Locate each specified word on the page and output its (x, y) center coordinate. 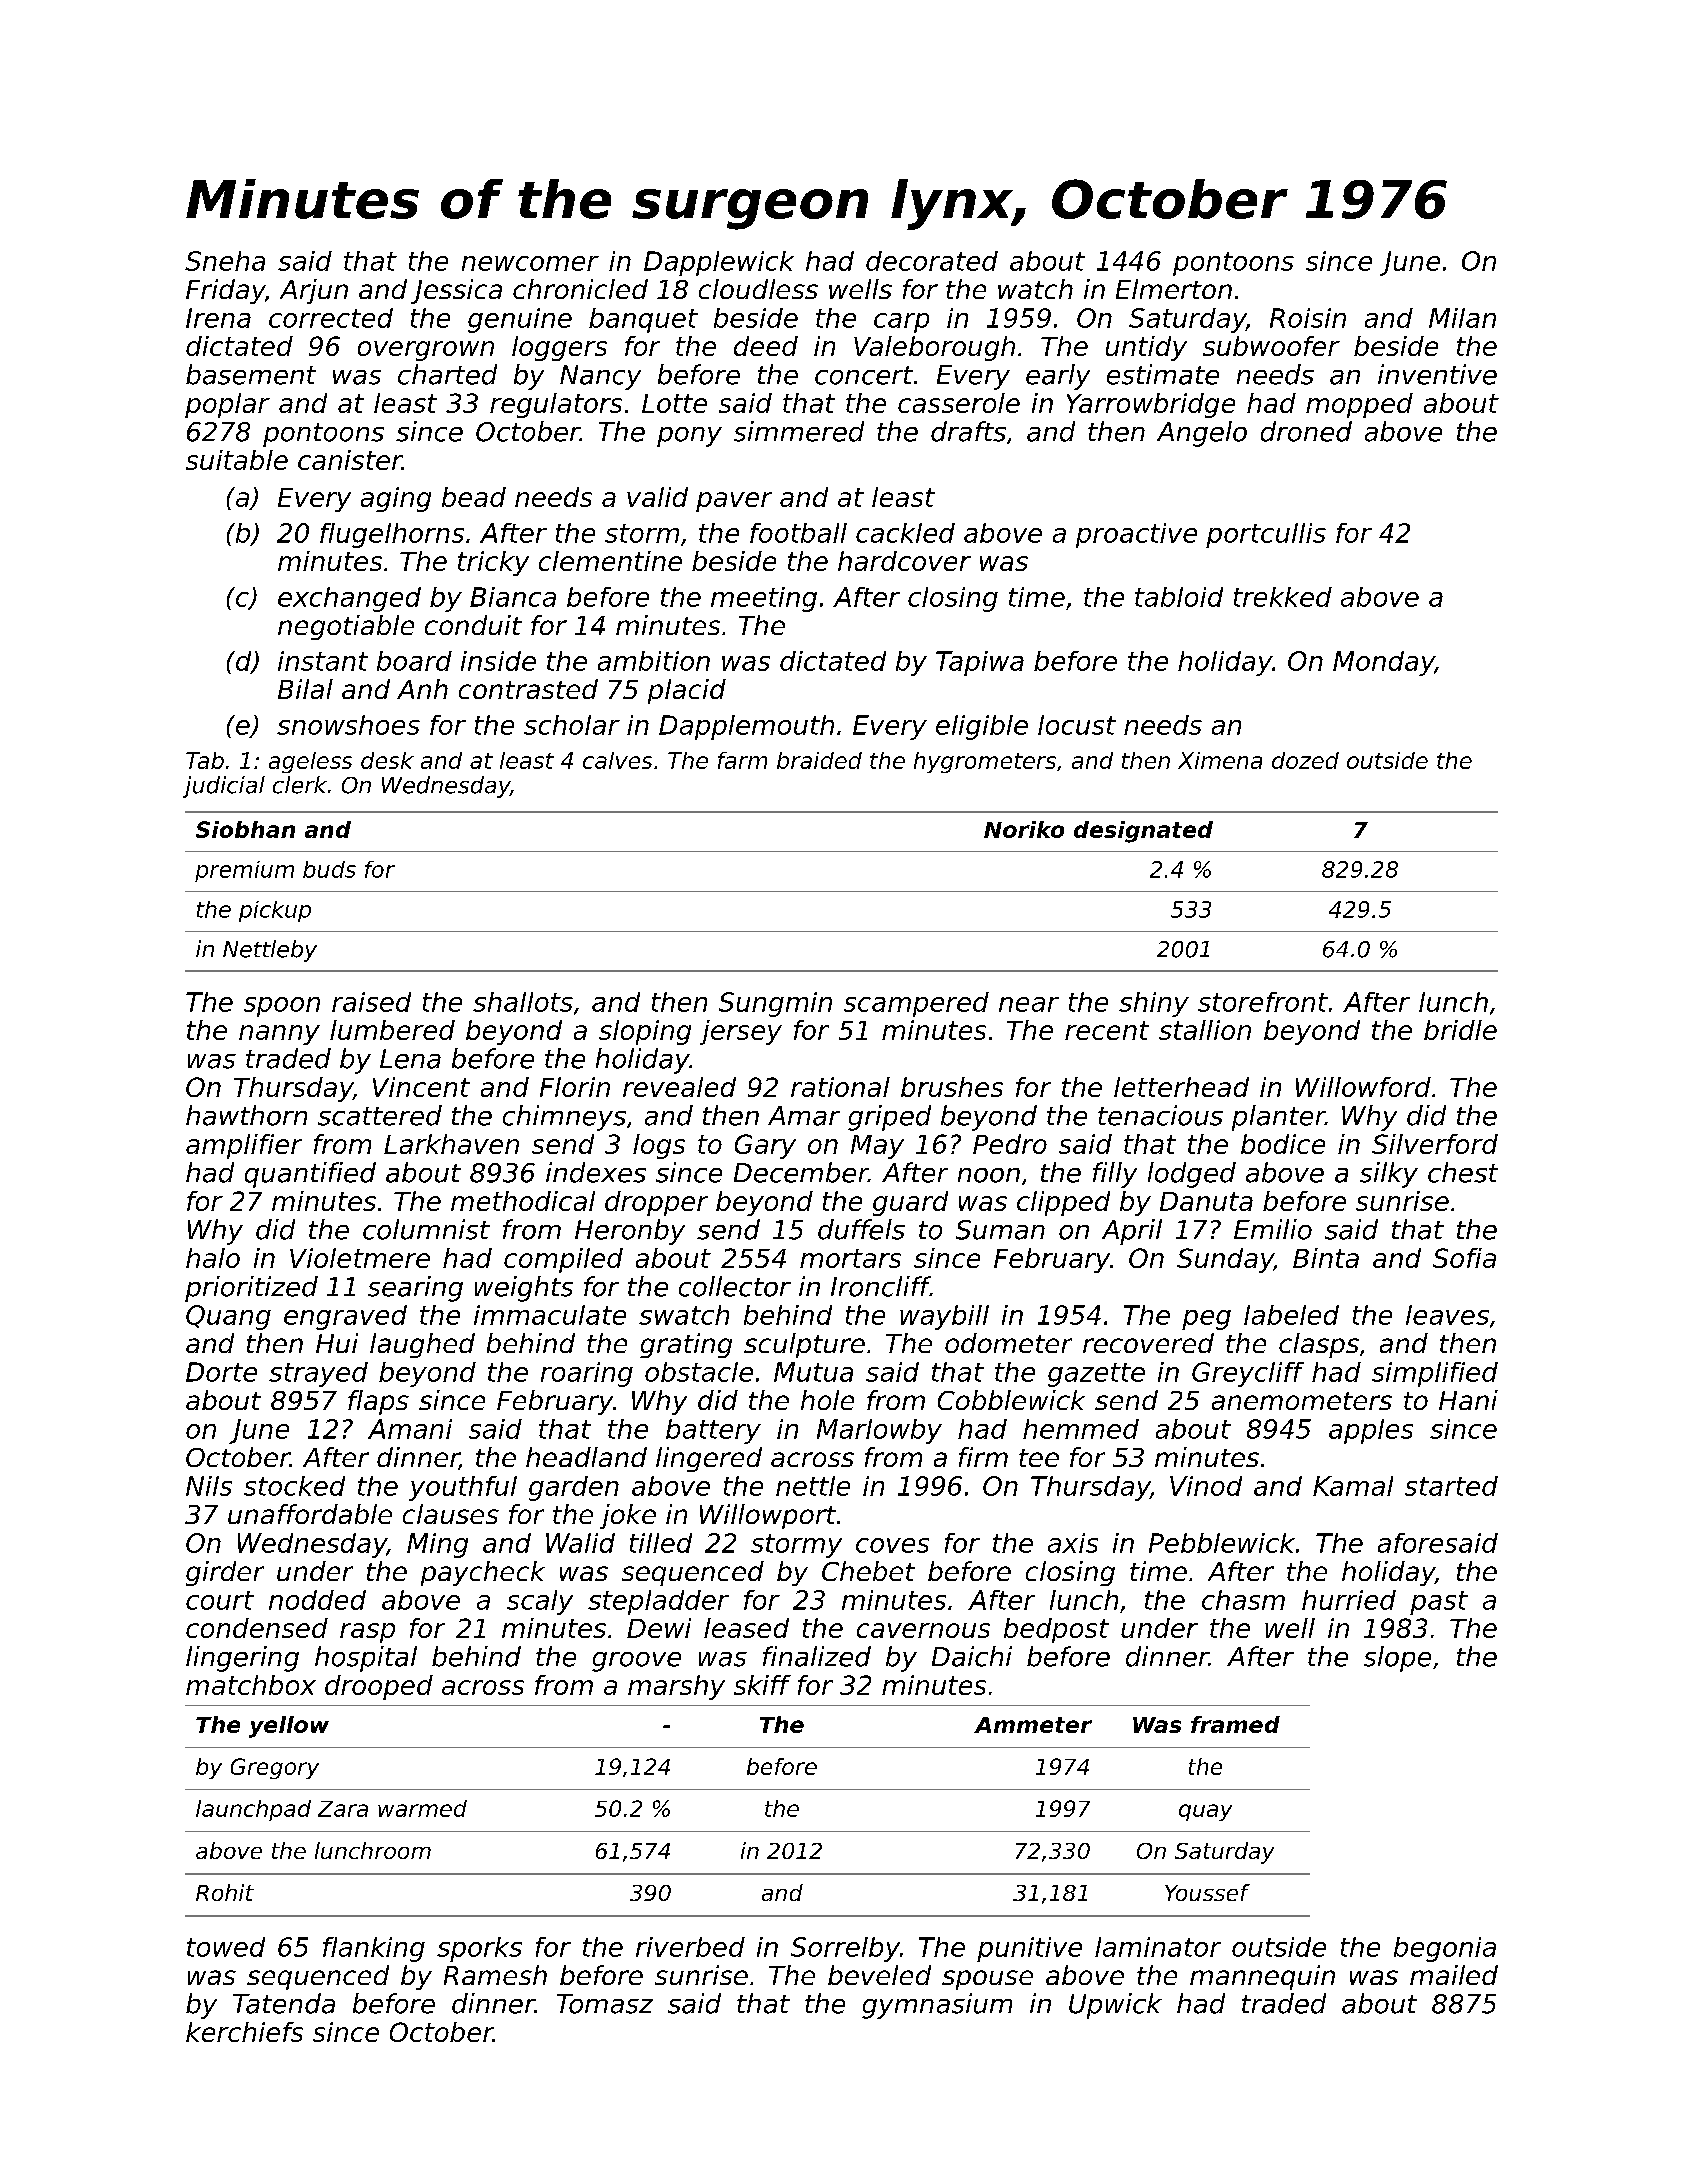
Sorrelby (845, 1949)
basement (251, 374)
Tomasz (605, 2004)
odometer (1008, 1343)
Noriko (1024, 829)
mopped (1359, 405)
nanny (279, 1035)
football (798, 533)
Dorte (221, 1372)
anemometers (1302, 1401)
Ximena (1220, 760)
